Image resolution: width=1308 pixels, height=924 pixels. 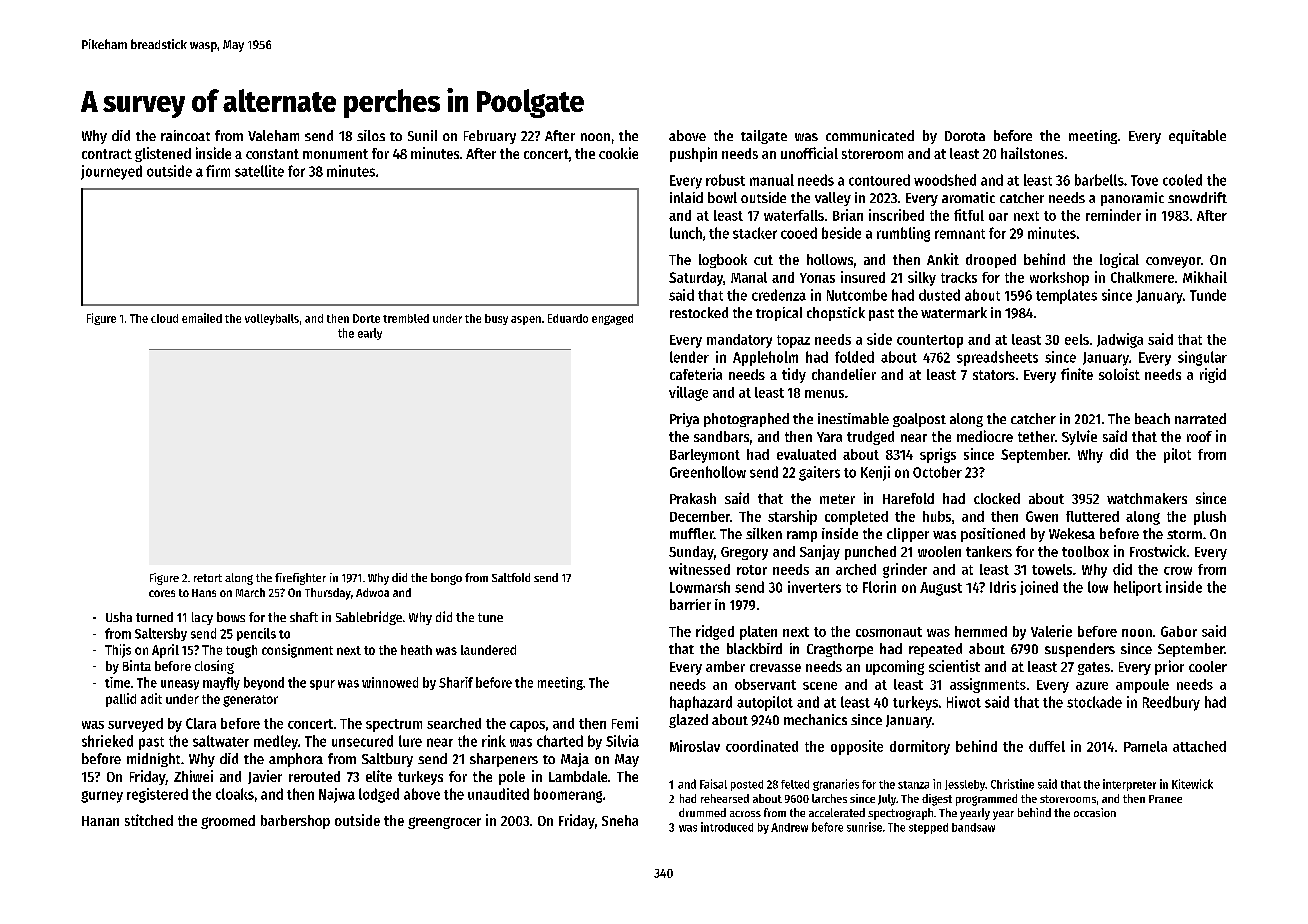 What do you see at coordinates (208, 578) in the screenshot?
I see `retort` at bounding box center [208, 578].
